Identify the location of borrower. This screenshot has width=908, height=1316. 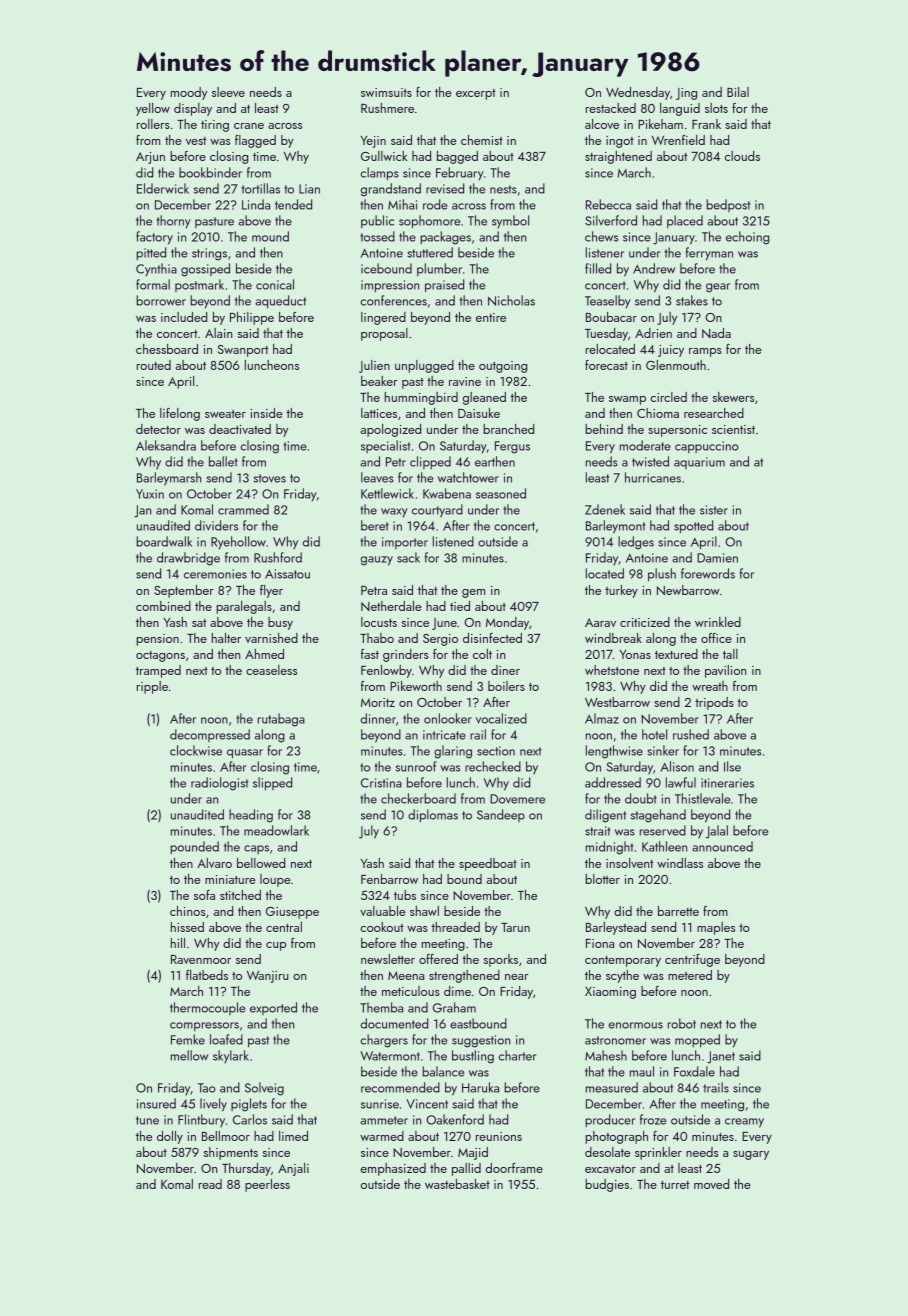
(161, 300).
